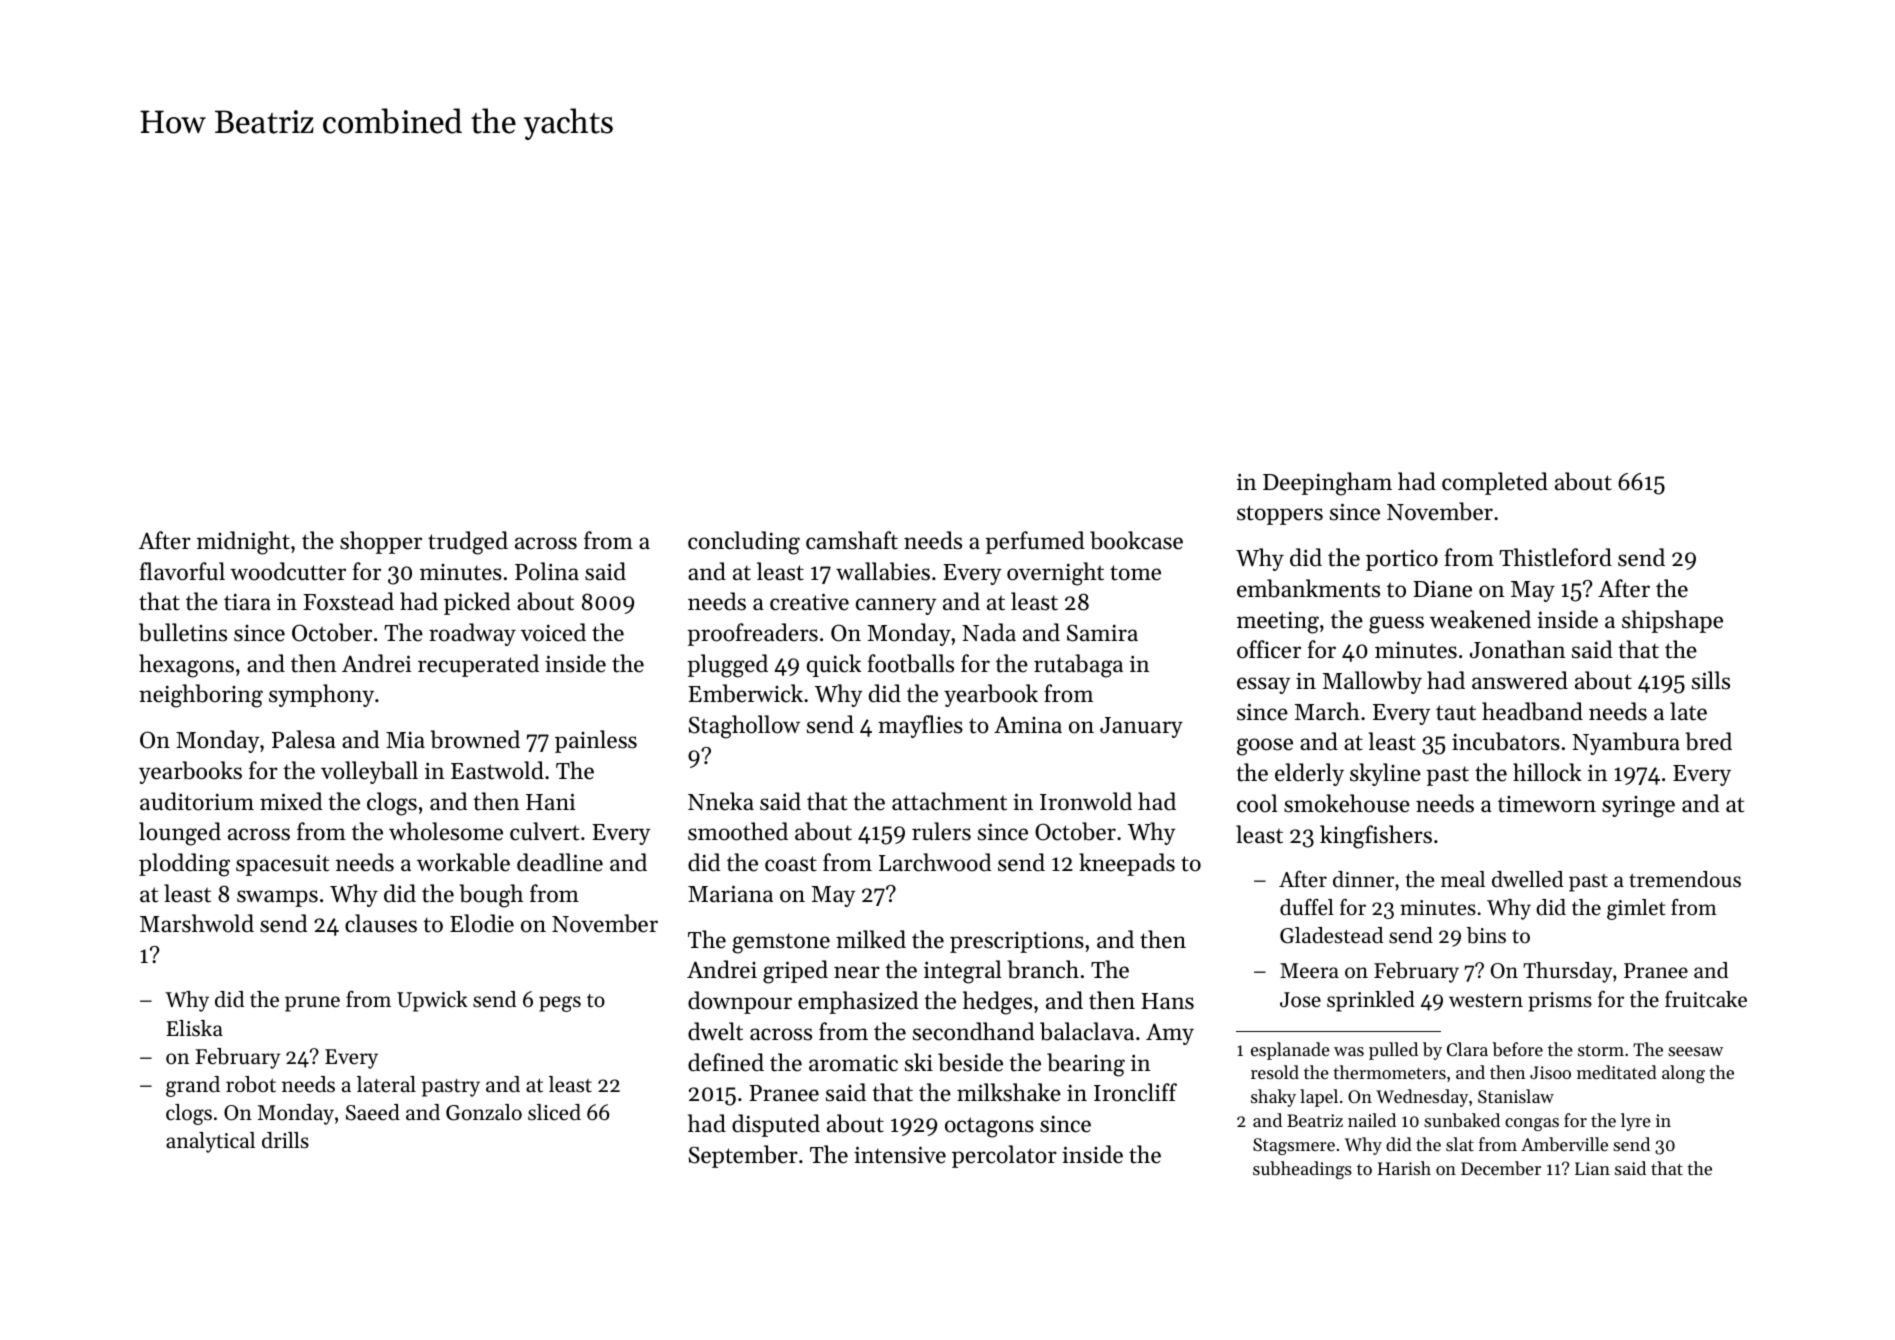 The height and width of the screenshot is (1340, 1895). I want to click on painless, so click(596, 741).
